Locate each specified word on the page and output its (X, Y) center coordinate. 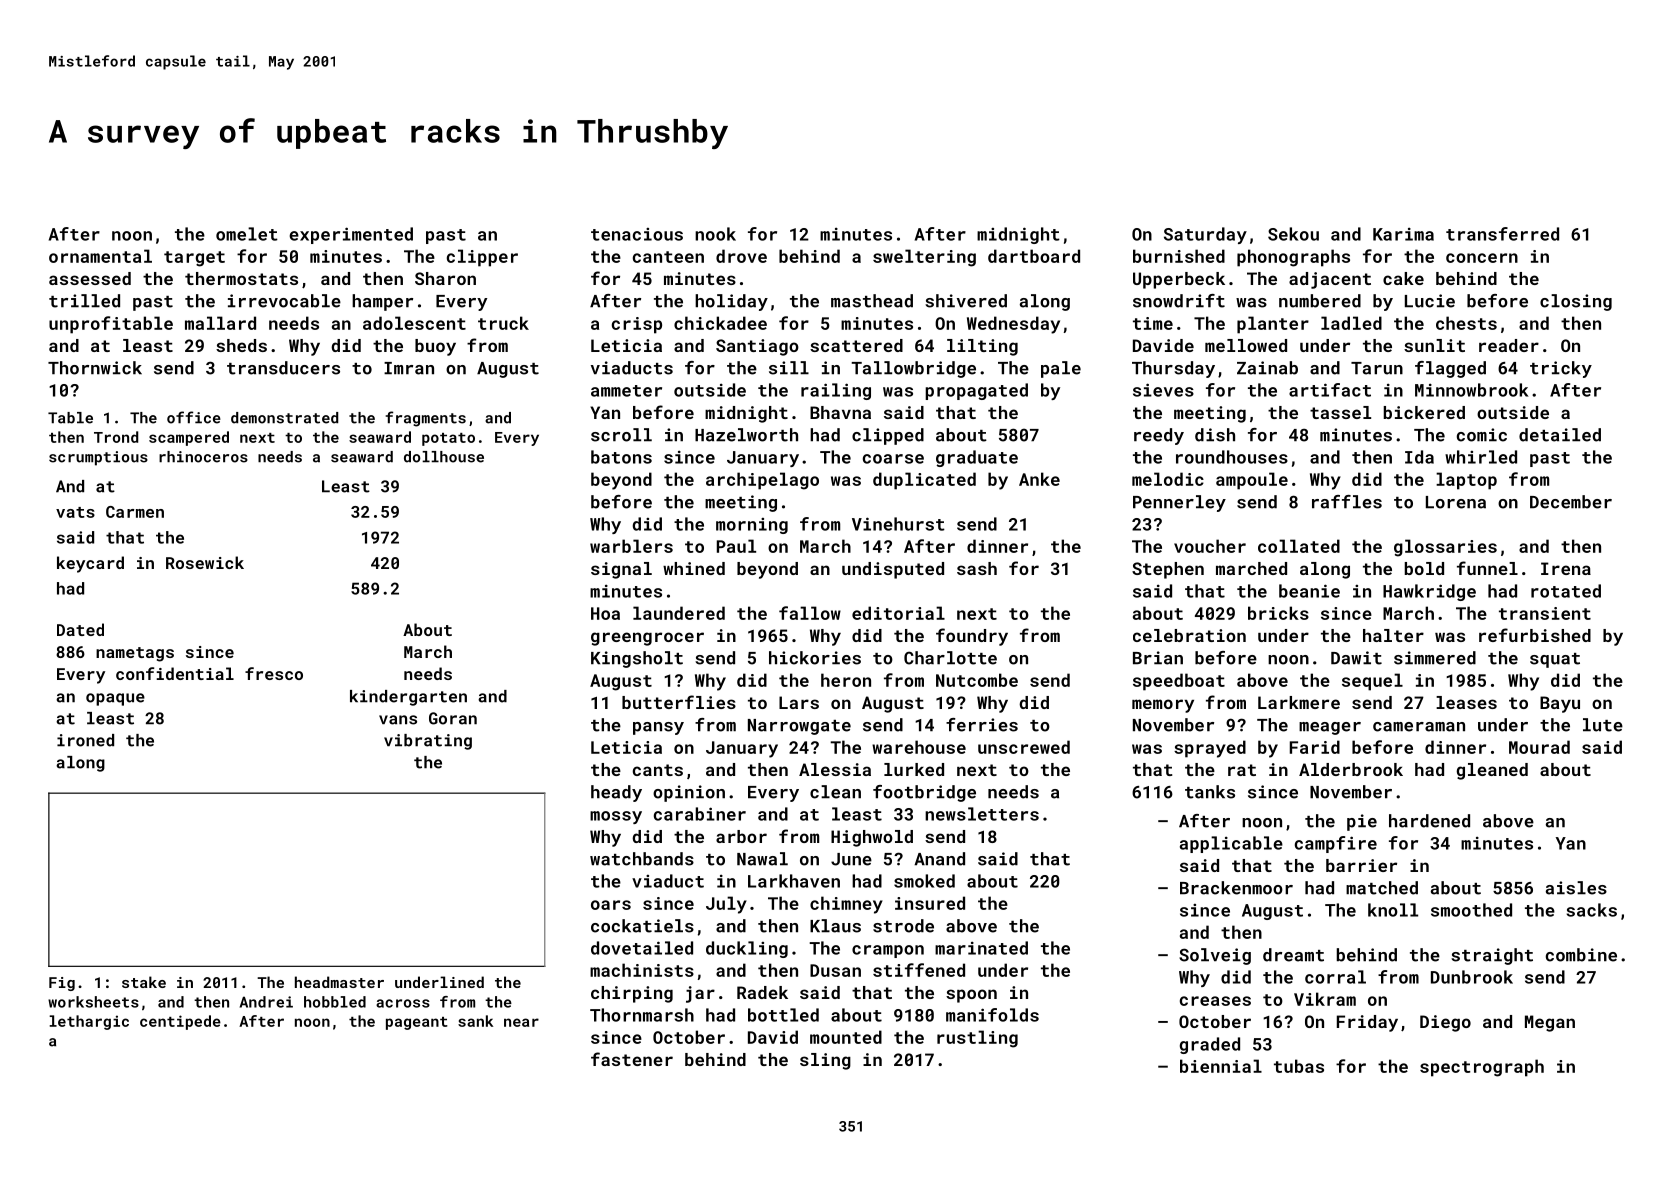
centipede (180, 1022)
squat (1555, 660)
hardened (1429, 821)
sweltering (924, 258)
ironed (85, 740)
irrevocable (284, 301)
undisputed (893, 570)
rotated (1566, 591)
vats (75, 512)
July (726, 905)
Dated (80, 629)
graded (1210, 1045)
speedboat (1179, 682)
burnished (1179, 256)
